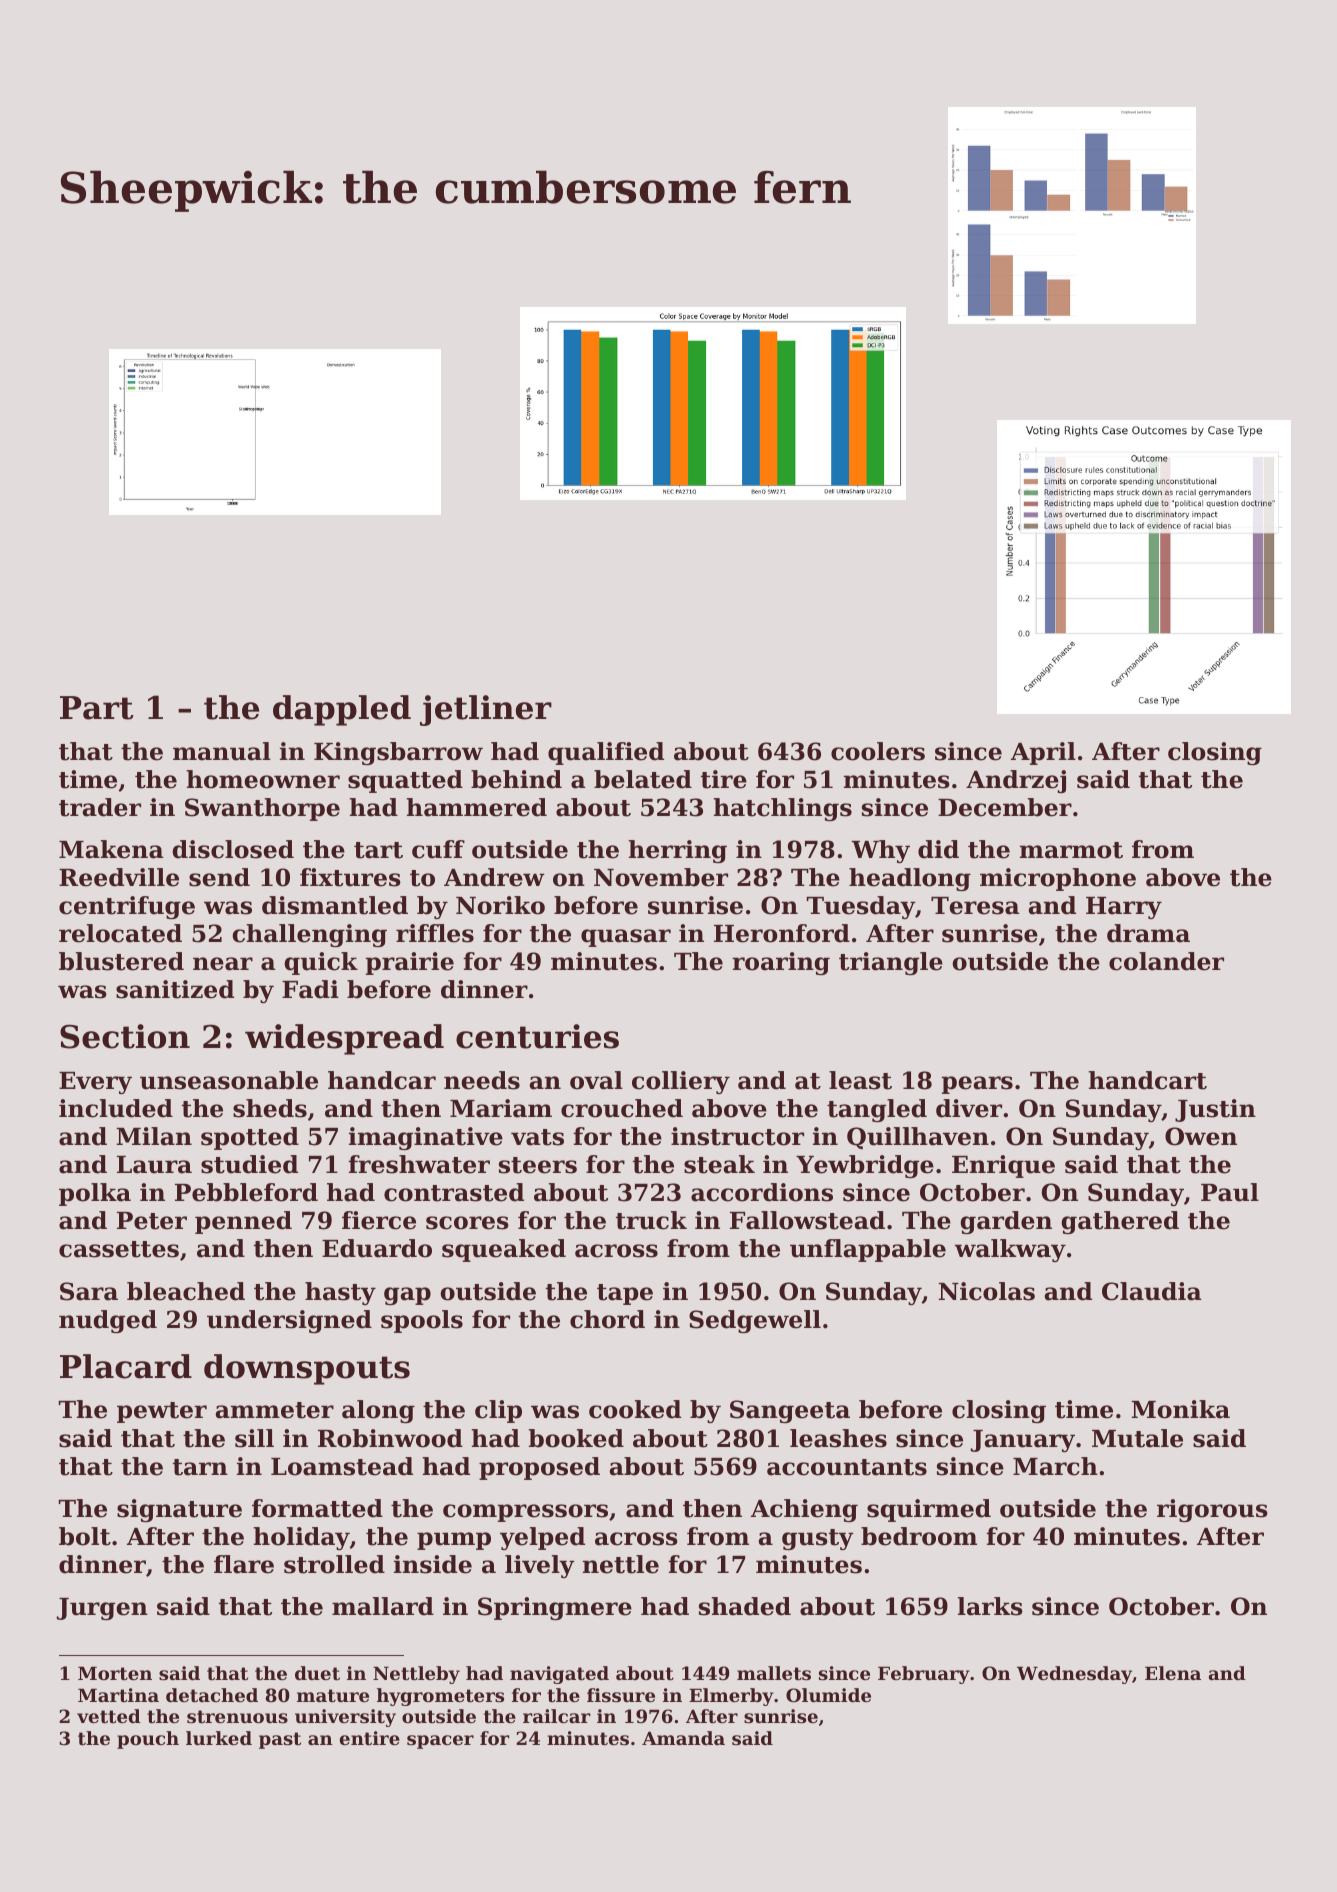 This image has height=1892, width=1337. I want to click on colander, so click(1166, 961).
